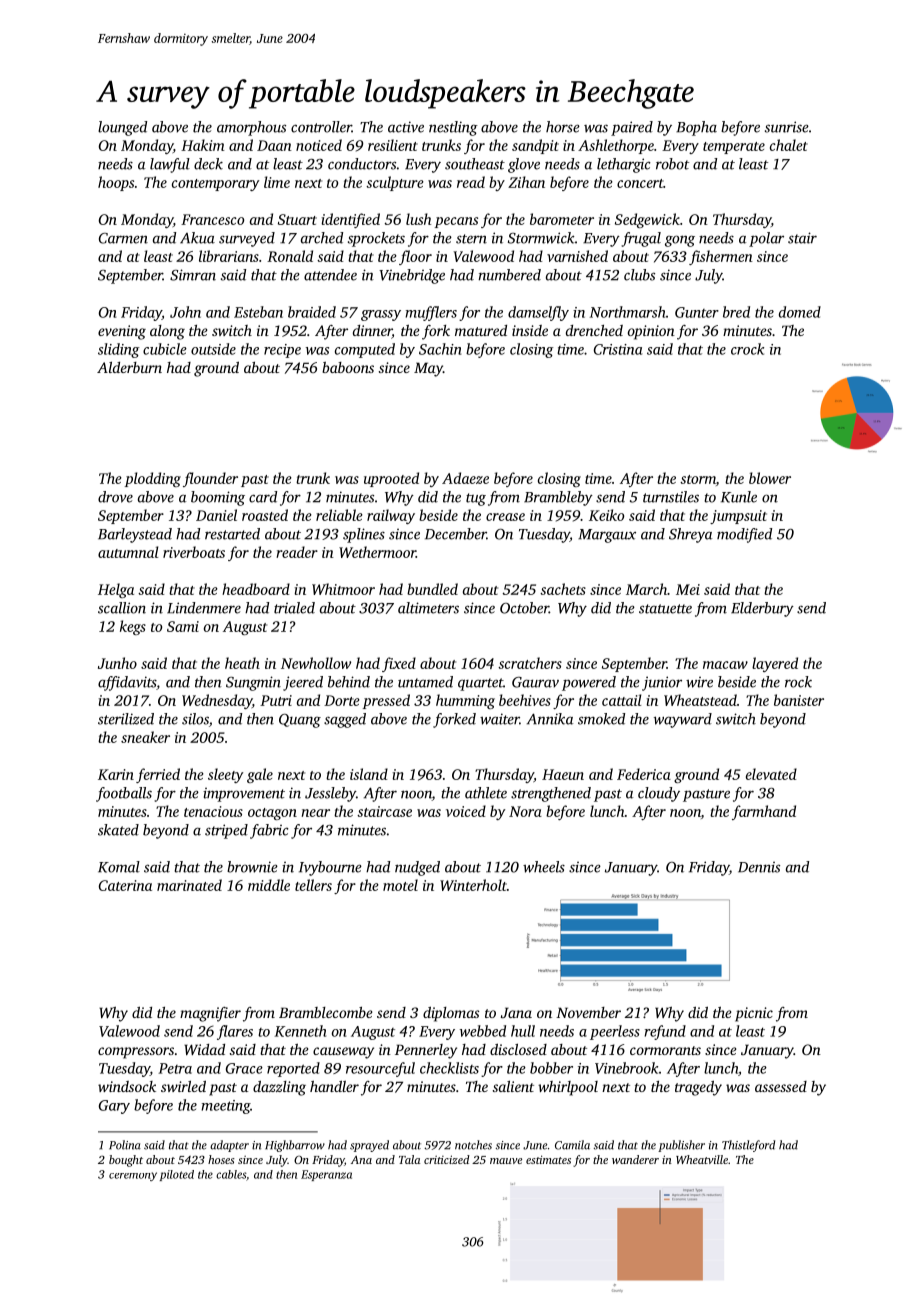  I want to click on lounged, so click(122, 128).
